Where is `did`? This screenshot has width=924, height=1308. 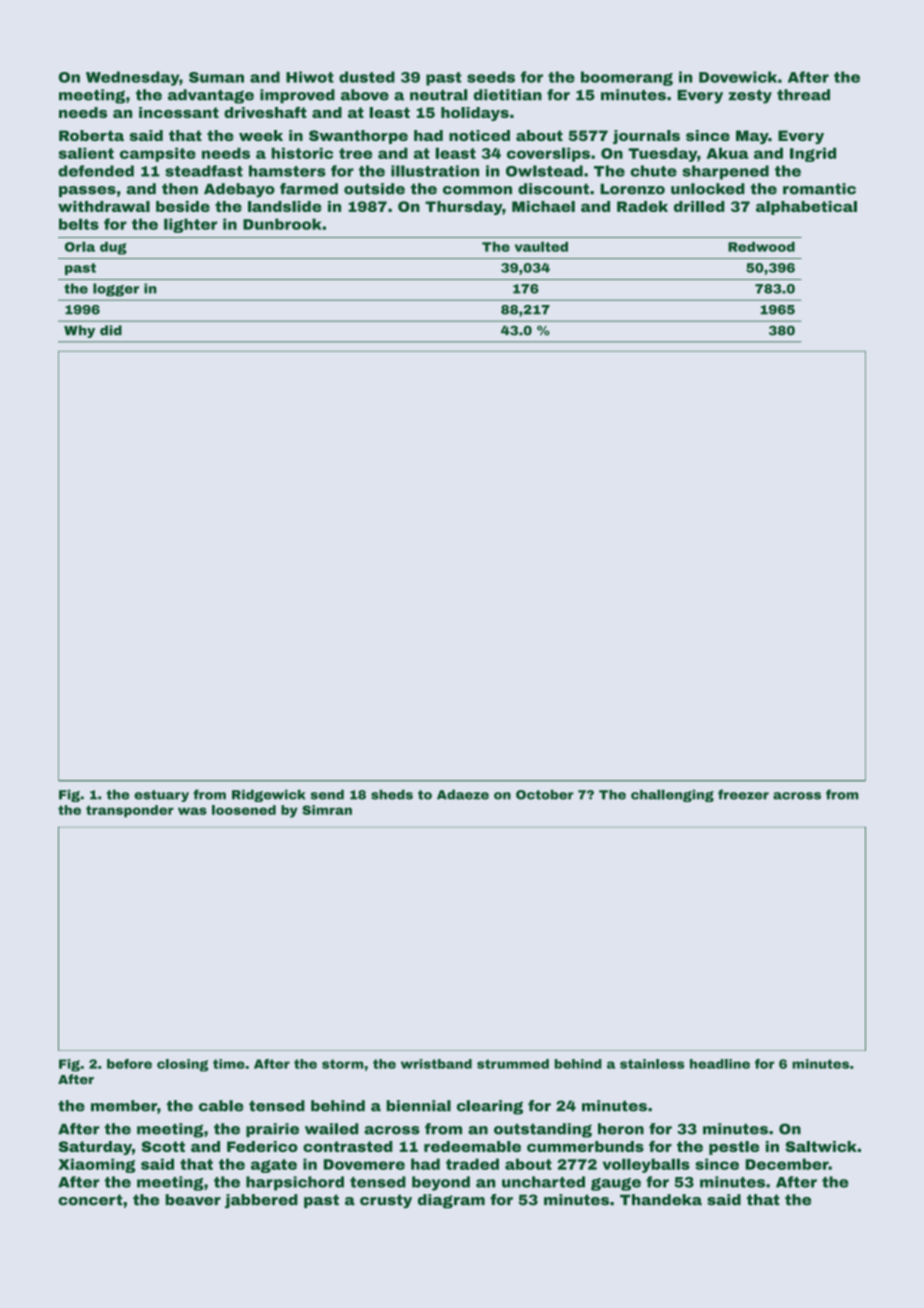 did is located at coordinates (111, 330).
